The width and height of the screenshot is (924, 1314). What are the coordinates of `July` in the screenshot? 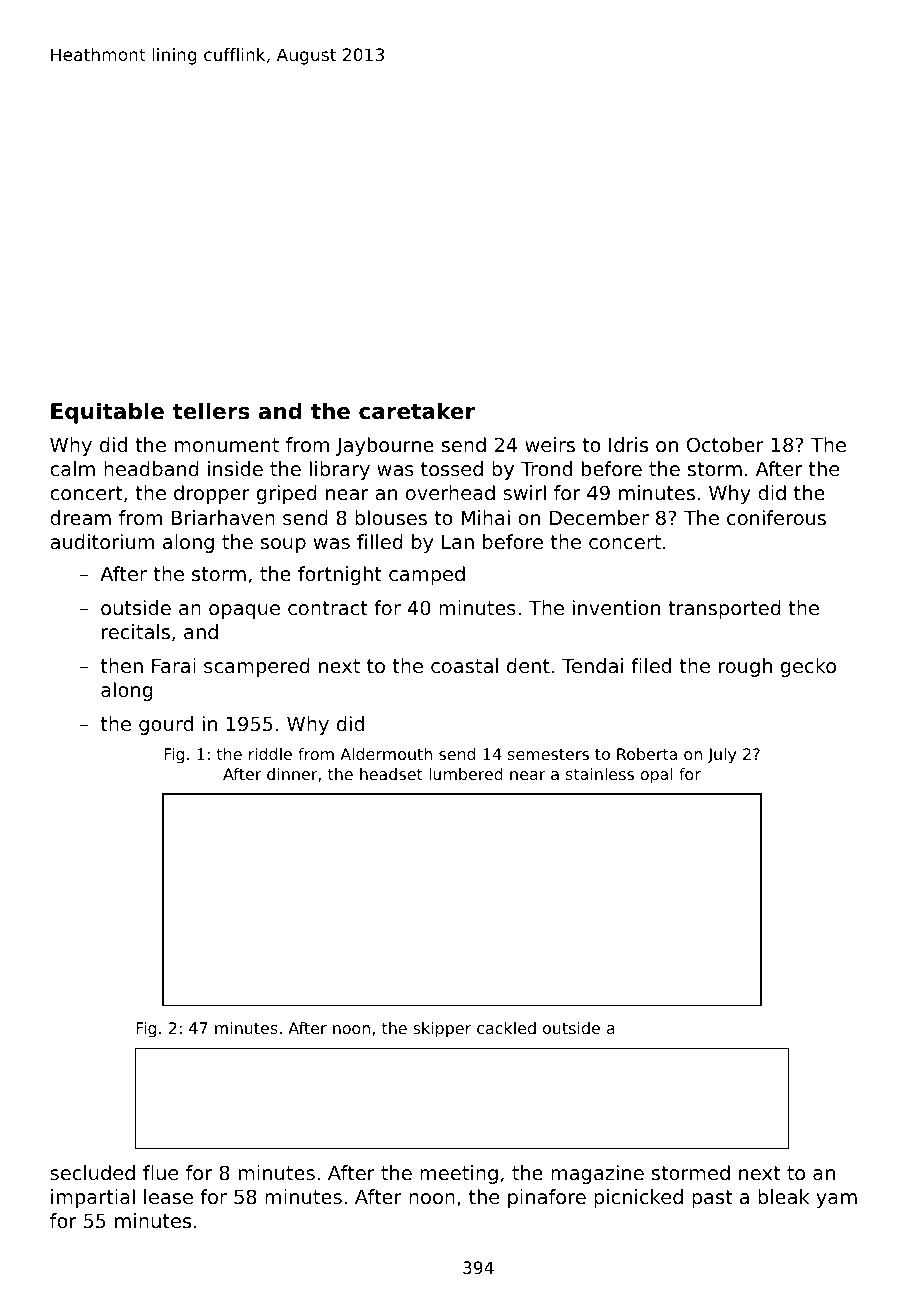 It's located at (721, 756).
